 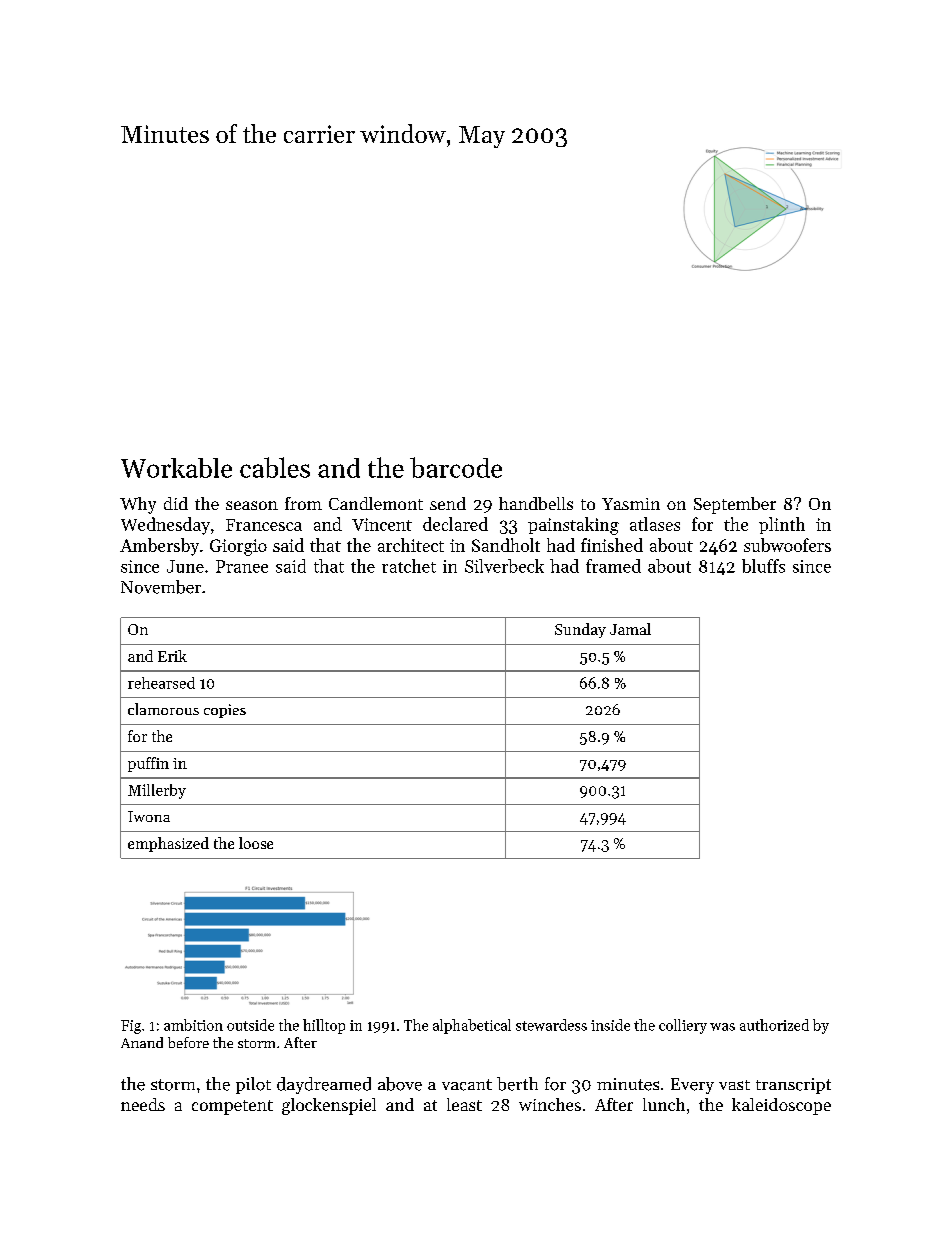 What do you see at coordinates (456, 467) in the image?
I see `barcode` at bounding box center [456, 467].
